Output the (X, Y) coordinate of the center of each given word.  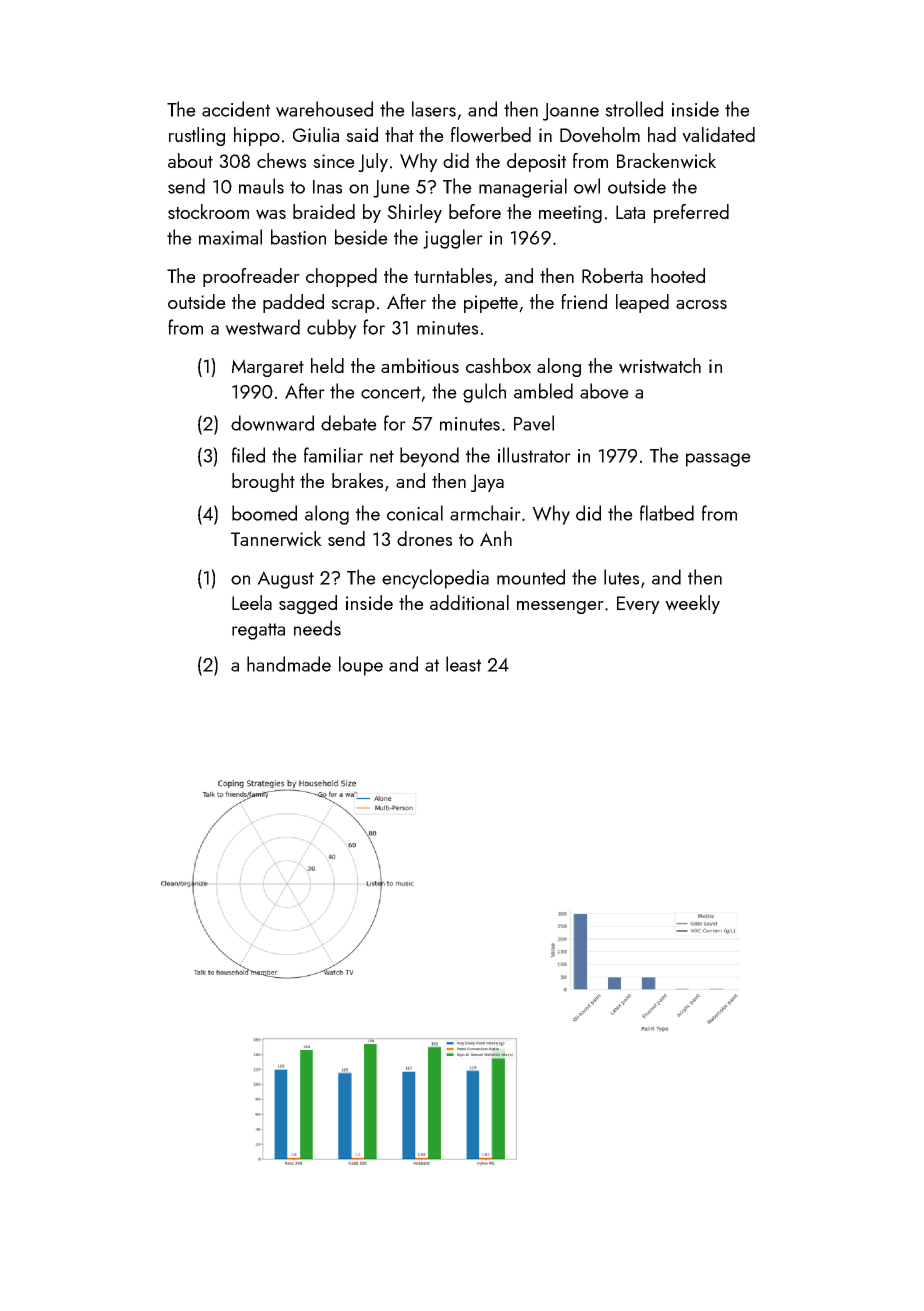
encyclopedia (435, 579)
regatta (258, 631)
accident (236, 109)
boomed (264, 513)
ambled (543, 391)
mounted (531, 577)
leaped (642, 303)
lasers (434, 109)
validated (718, 135)
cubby (332, 329)
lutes (621, 577)
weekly (692, 604)
